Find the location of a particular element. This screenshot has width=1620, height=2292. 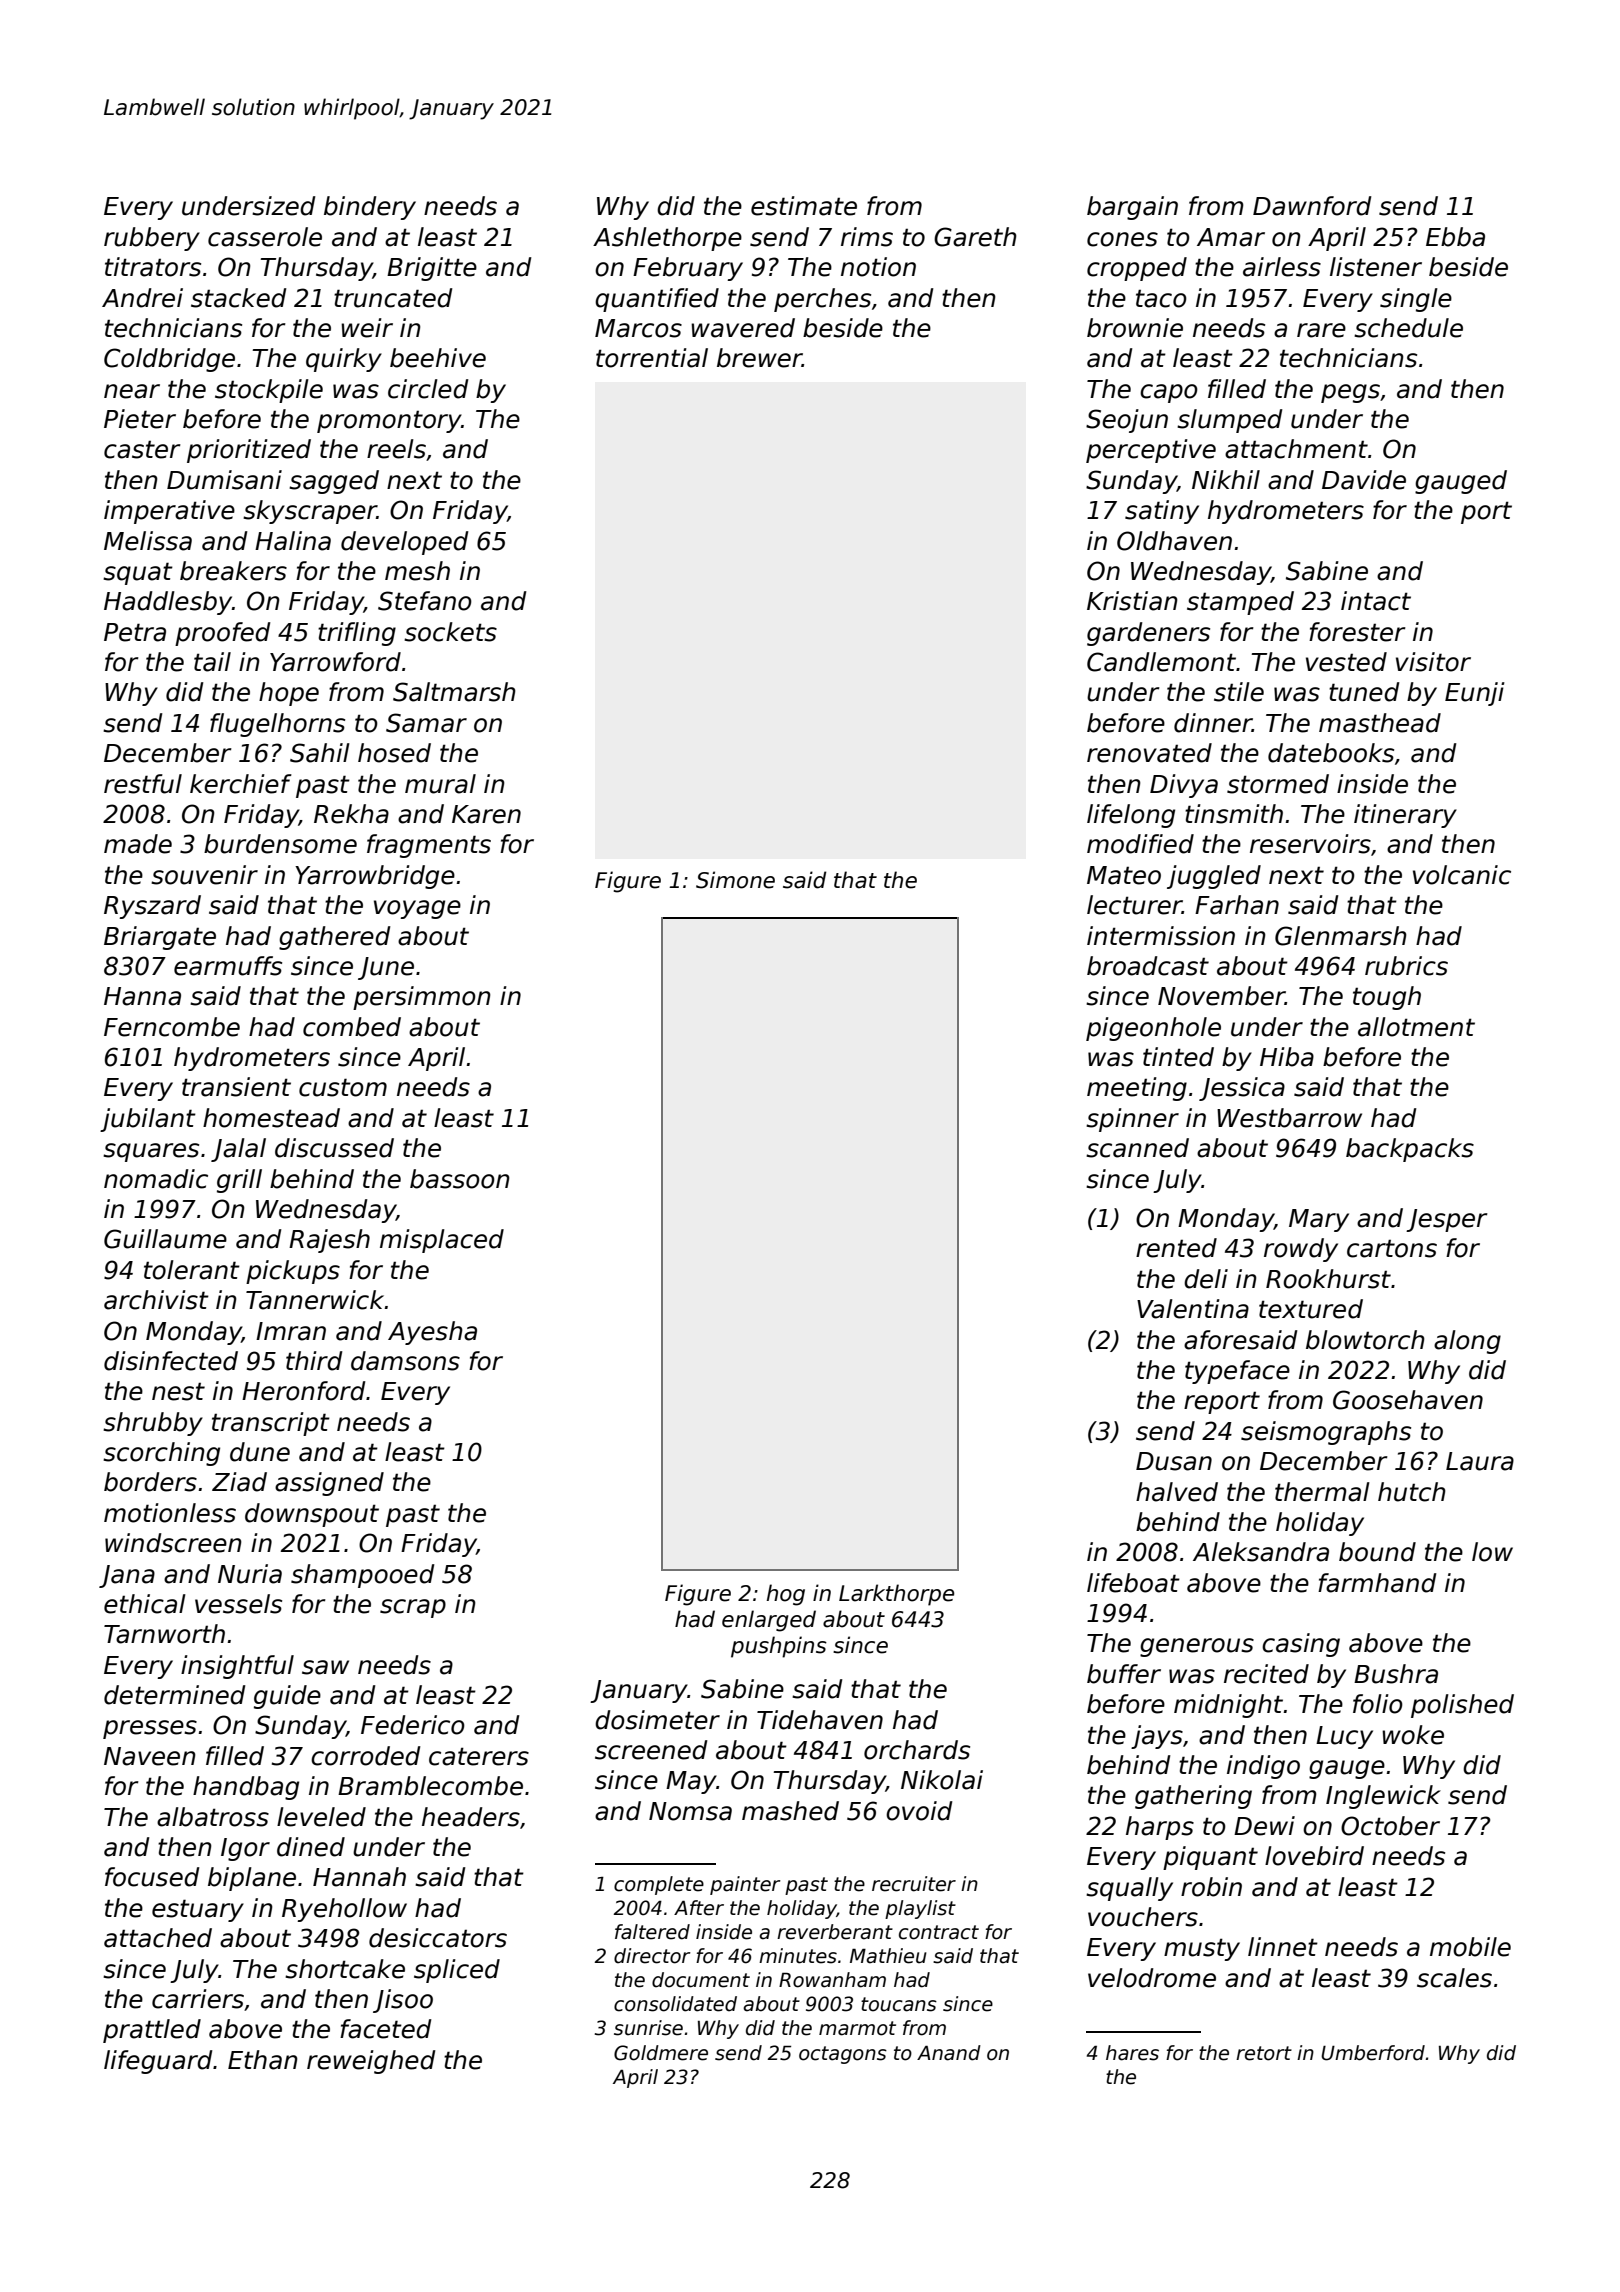

rented is located at coordinates (1176, 1248).
